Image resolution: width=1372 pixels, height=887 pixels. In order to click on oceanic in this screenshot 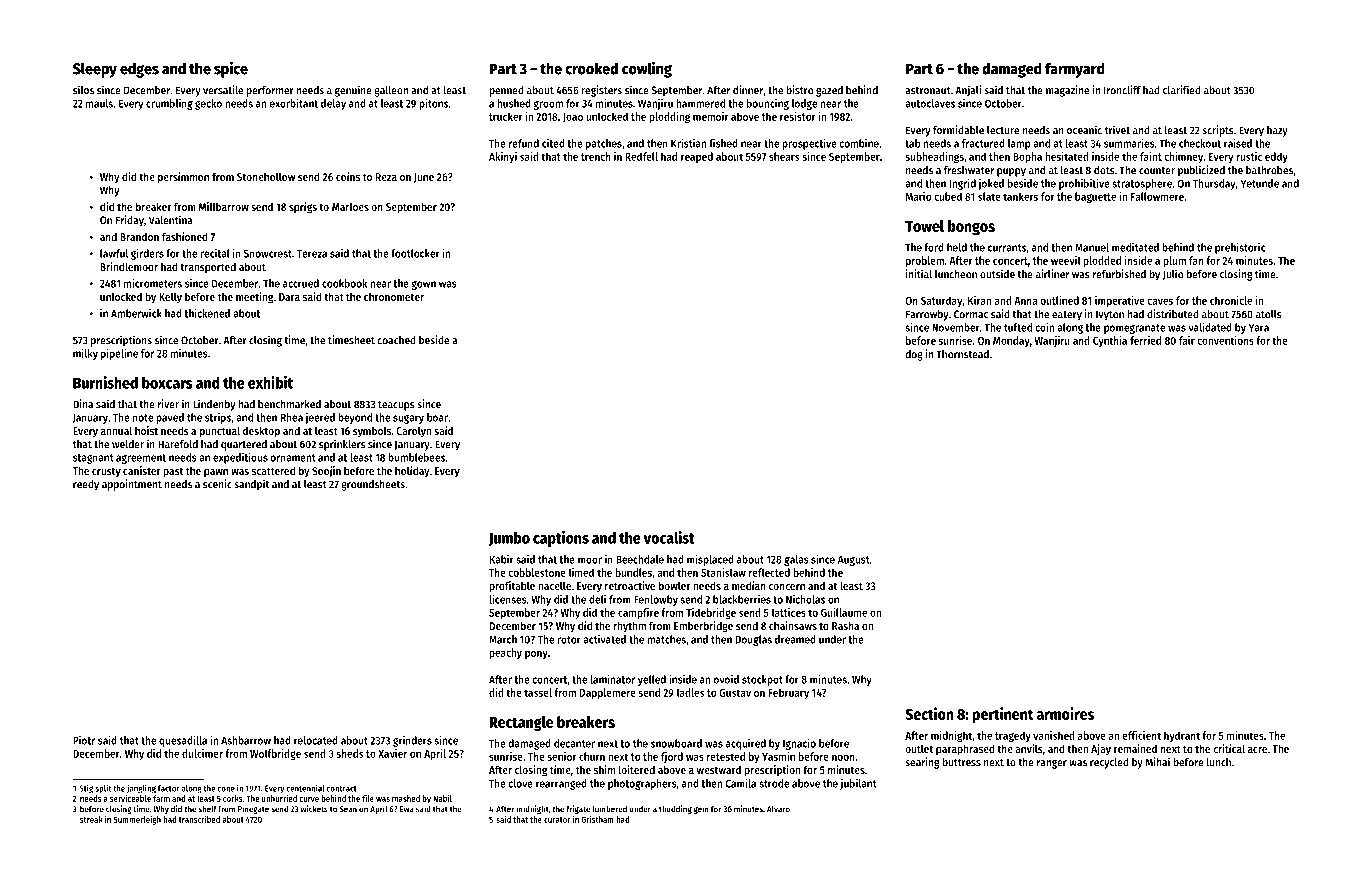, I will do `click(1084, 130)`.
